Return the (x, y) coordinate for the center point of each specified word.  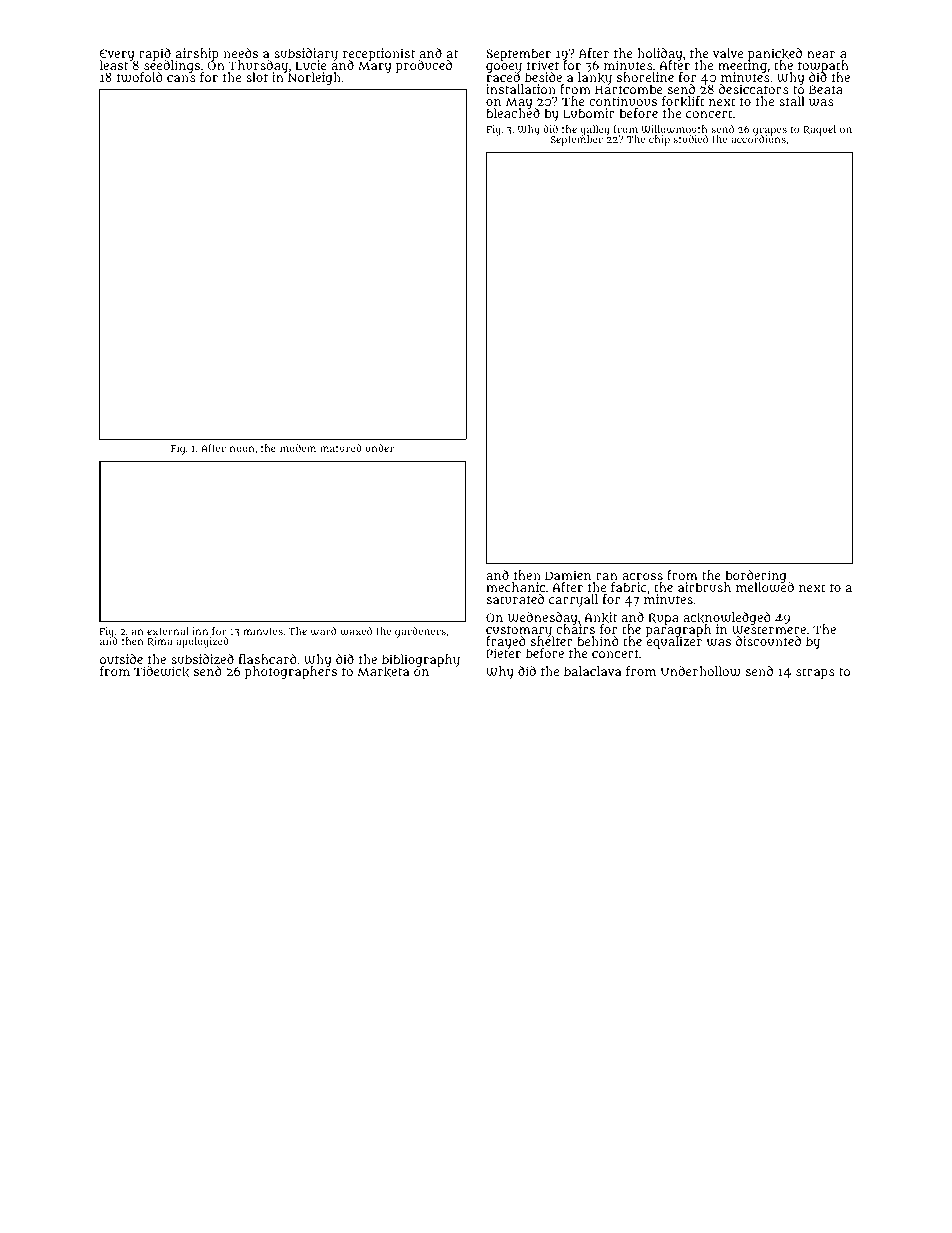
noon (242, 449)
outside (121, 659)
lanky (595, 79)
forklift (683, 101)
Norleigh (314, 79)
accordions (758, 139)
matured (341, 448)
